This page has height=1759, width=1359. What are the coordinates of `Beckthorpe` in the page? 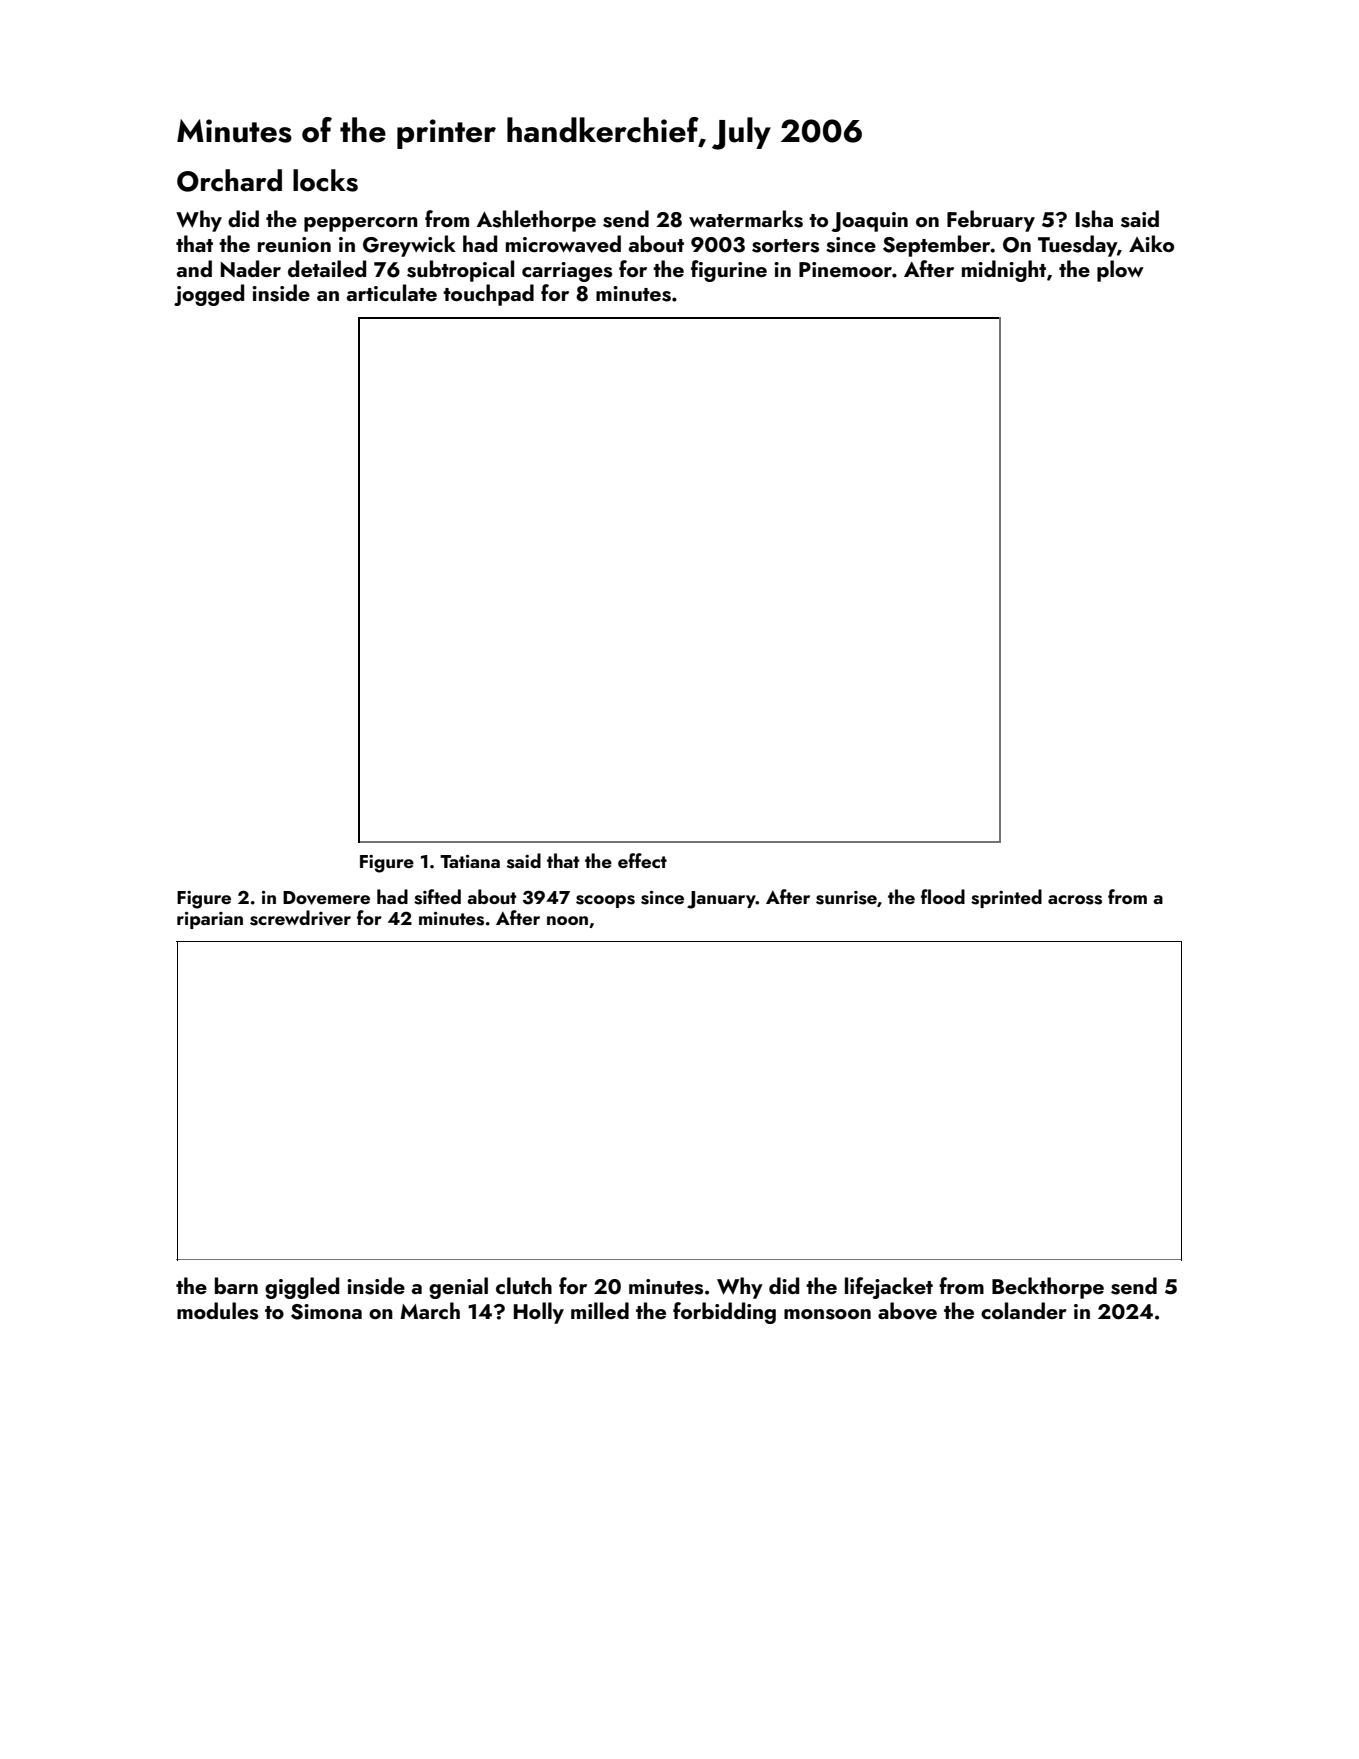 It's located at (1048, 1288).
